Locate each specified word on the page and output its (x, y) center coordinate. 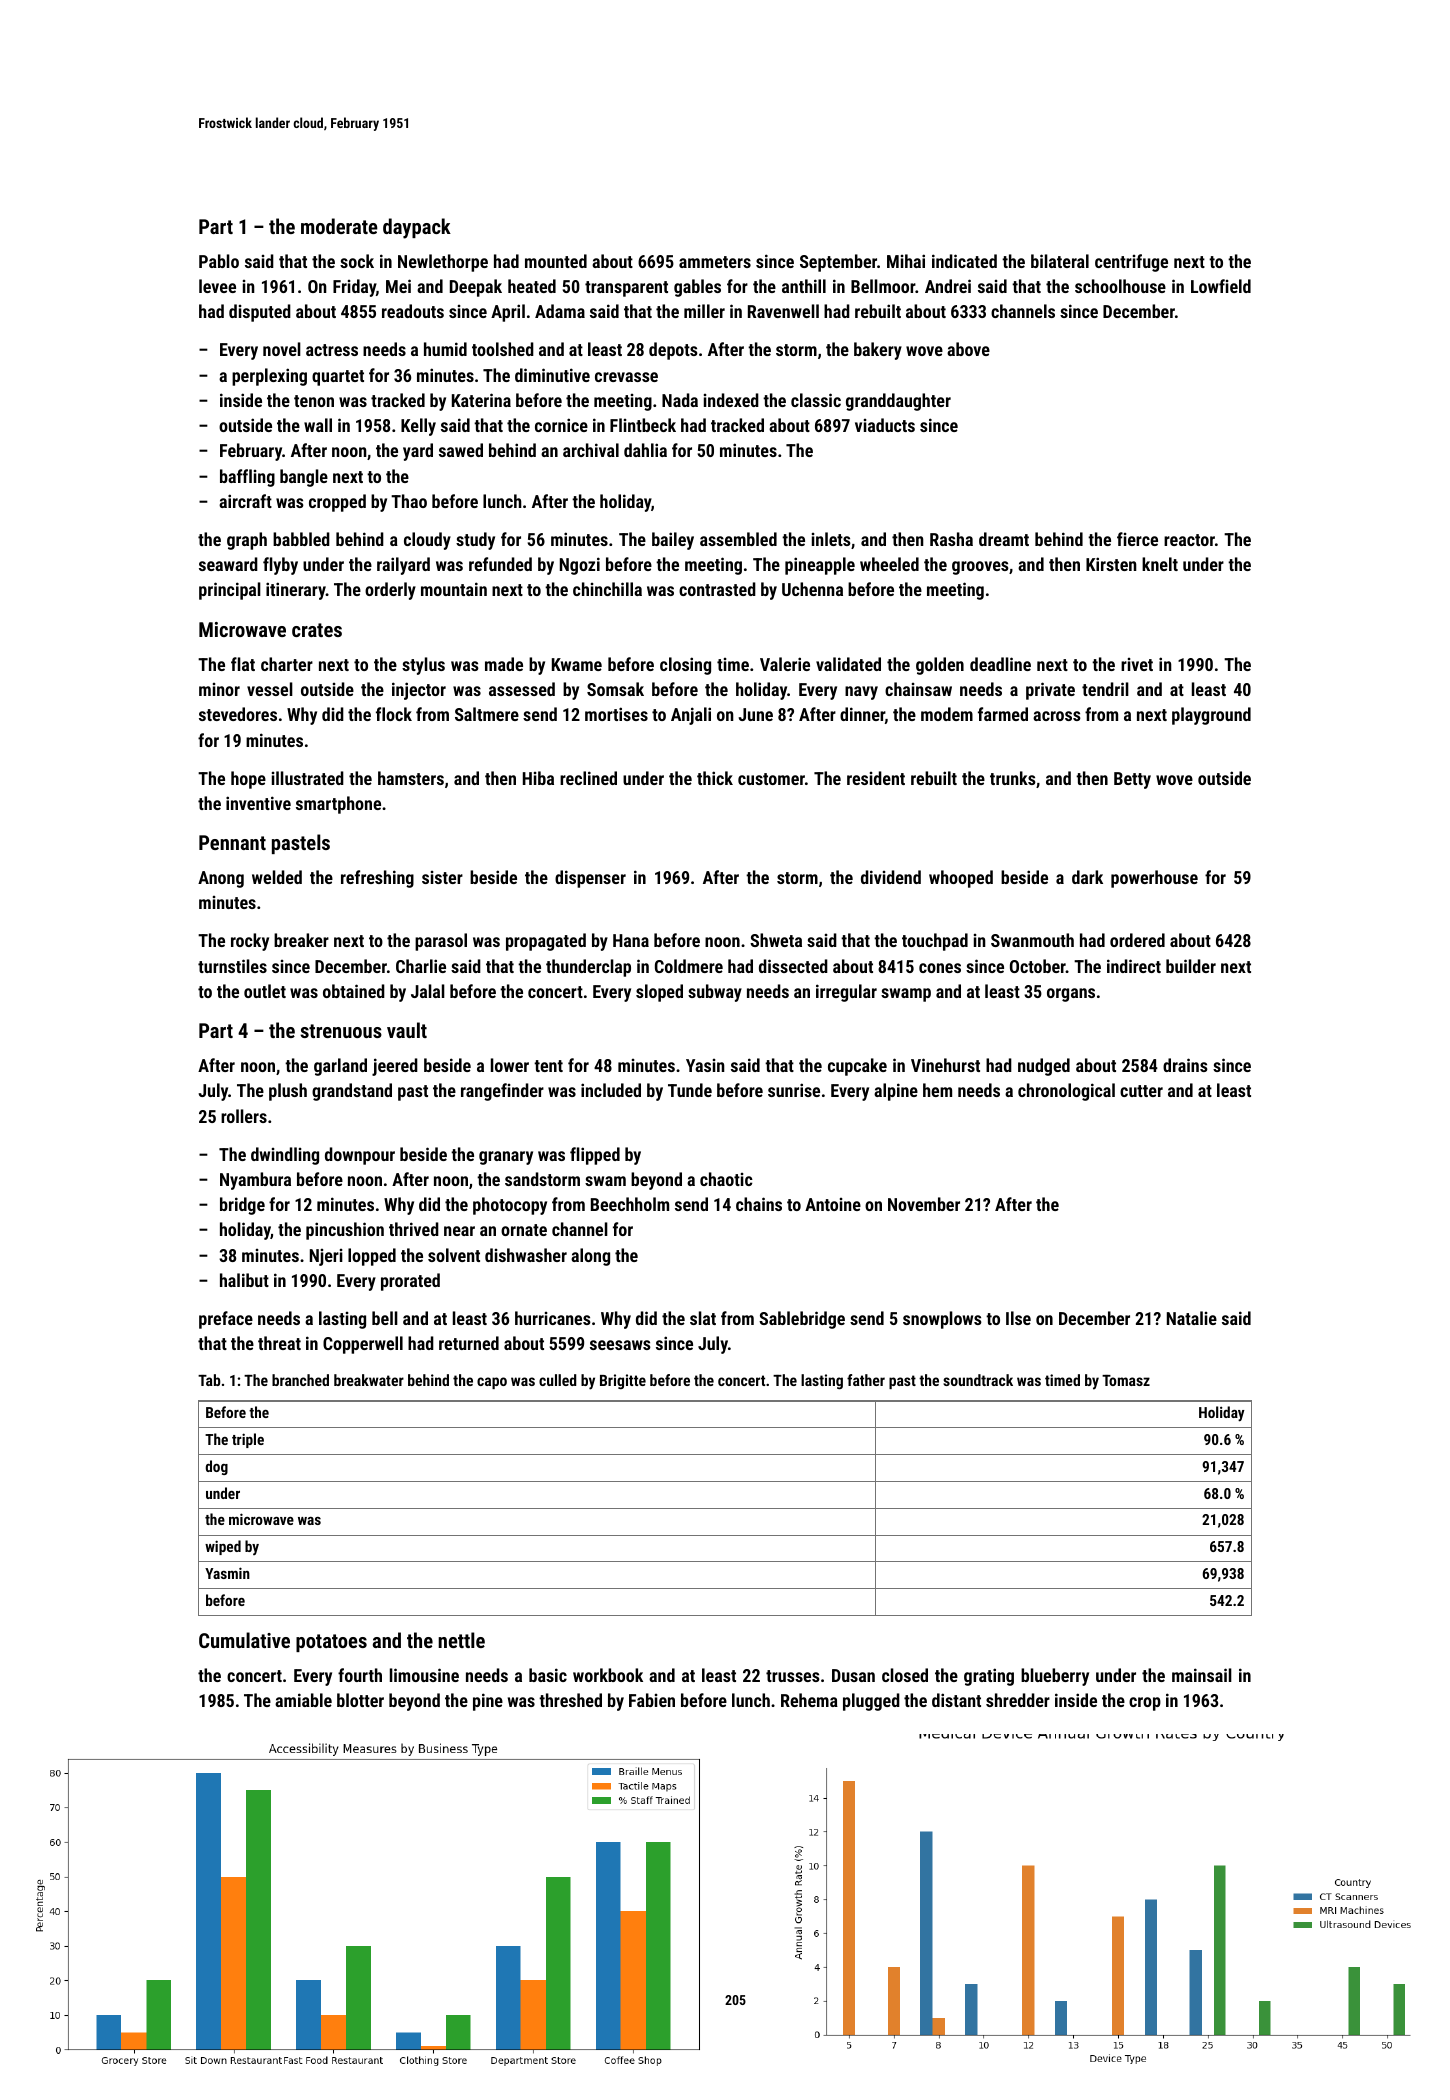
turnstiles (232, 966)
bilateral (1060, 261)
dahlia (645, 450)
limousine (424, 1675)
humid (445, 349)
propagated (546, 942)
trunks (1013, 778)
